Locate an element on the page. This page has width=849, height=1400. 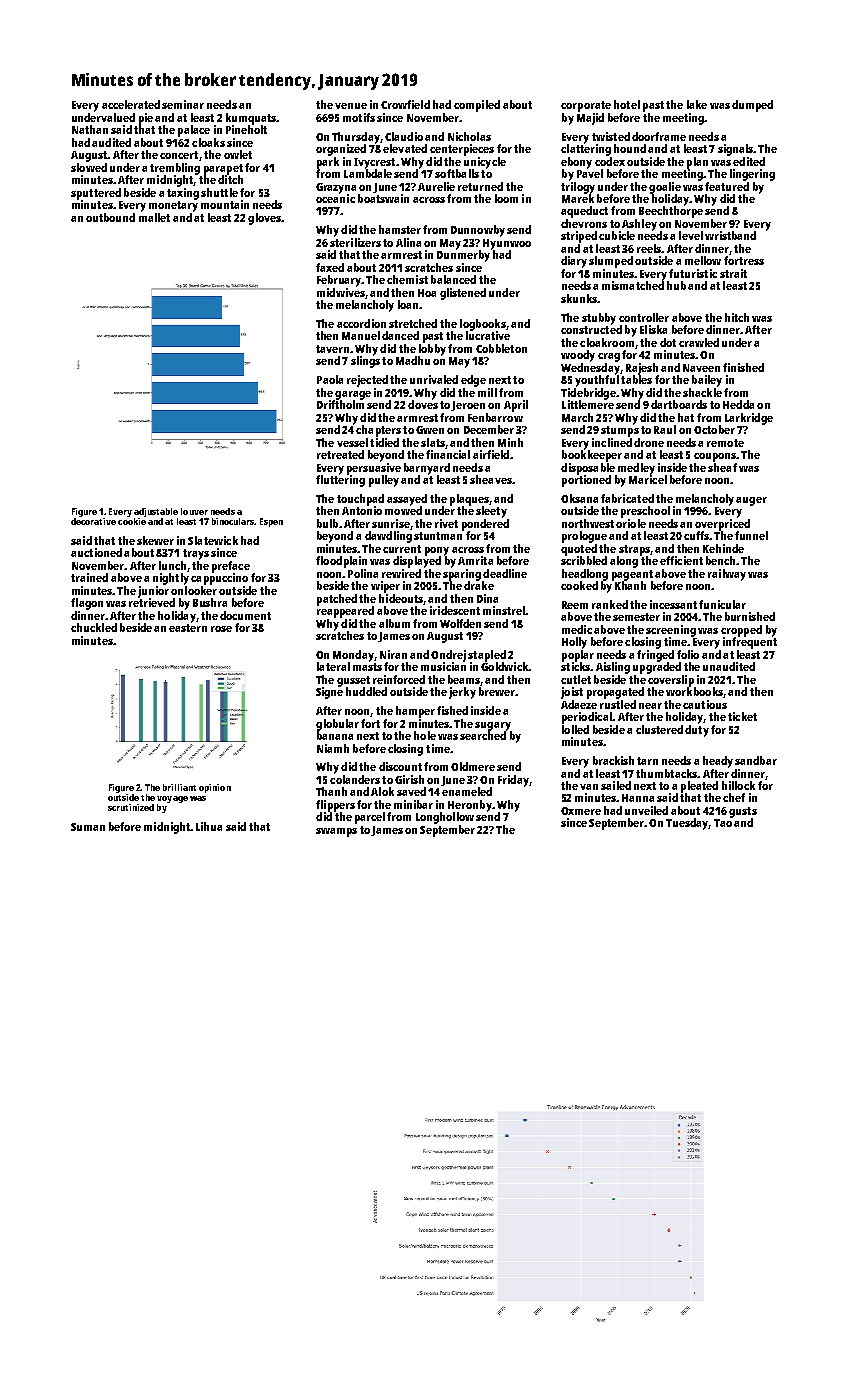
faxed is located at coordinates (330, 267).
